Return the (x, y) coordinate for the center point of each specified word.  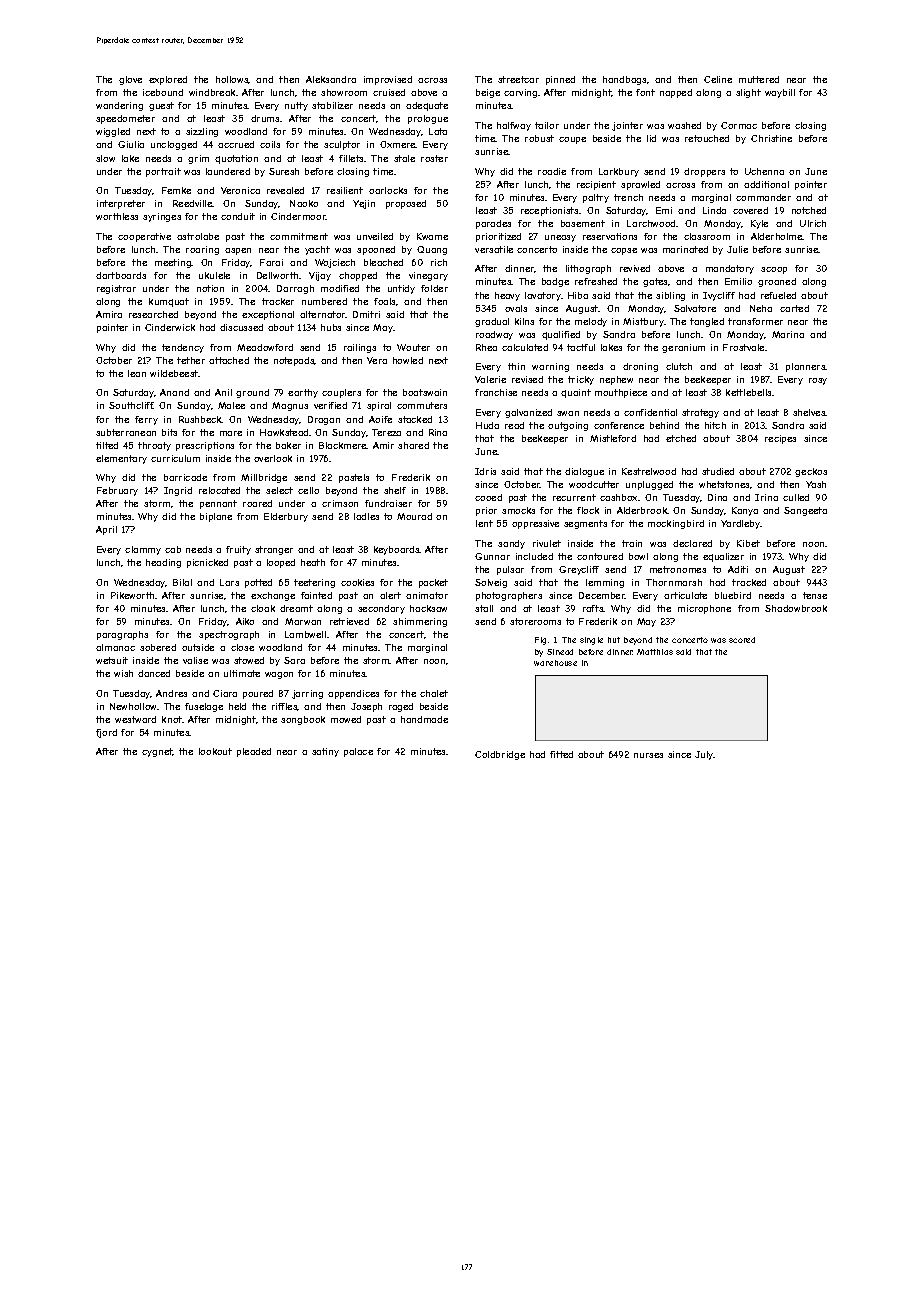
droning (640, 367)
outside (198, 647)
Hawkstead (284, 432)
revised (527, 379)
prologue (428, 119)
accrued (236, 144)
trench (628, 197)
